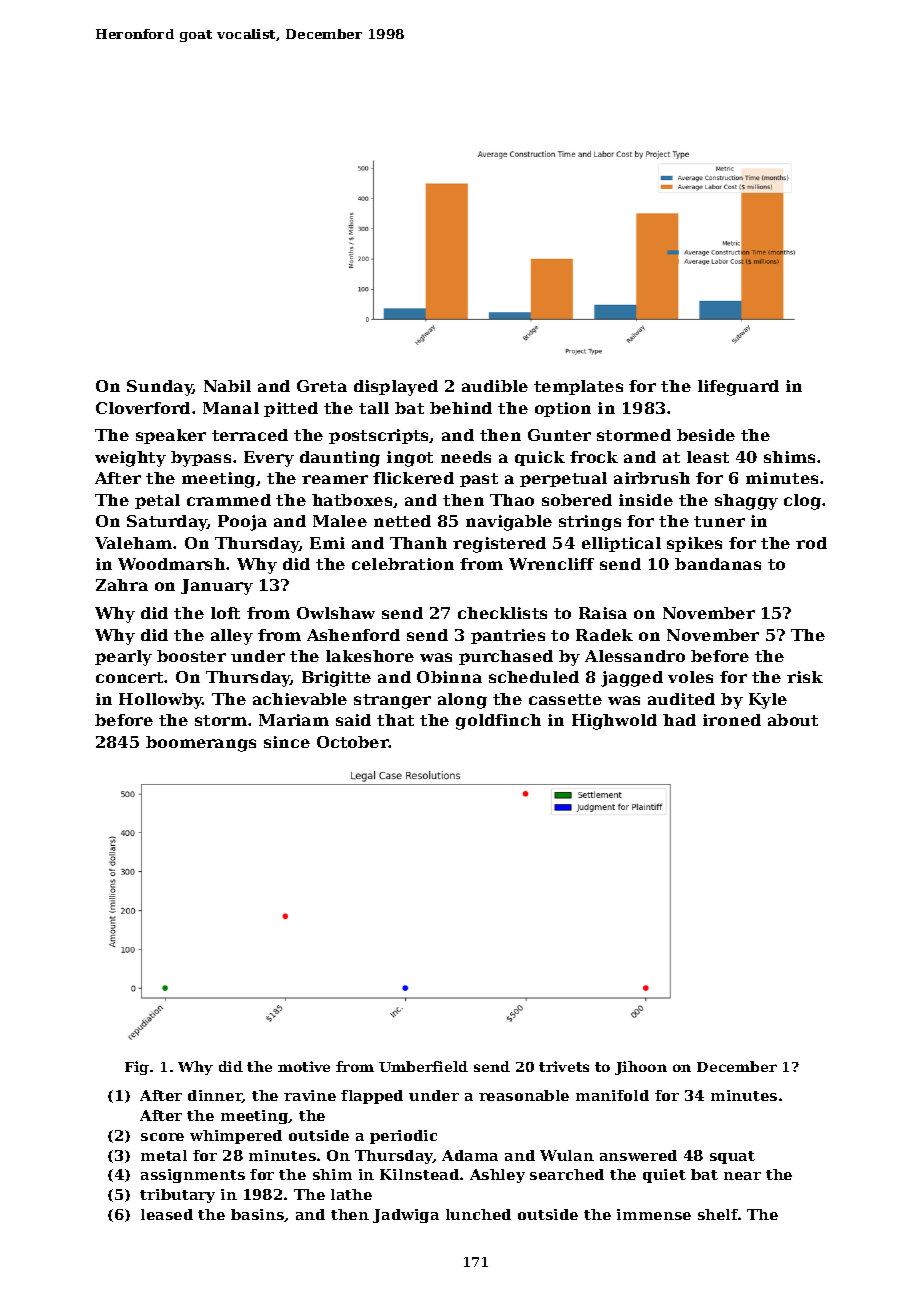  What do you see at coordinates (395, 720) in the page?
I see `that` at bounding box center [395, 720].
